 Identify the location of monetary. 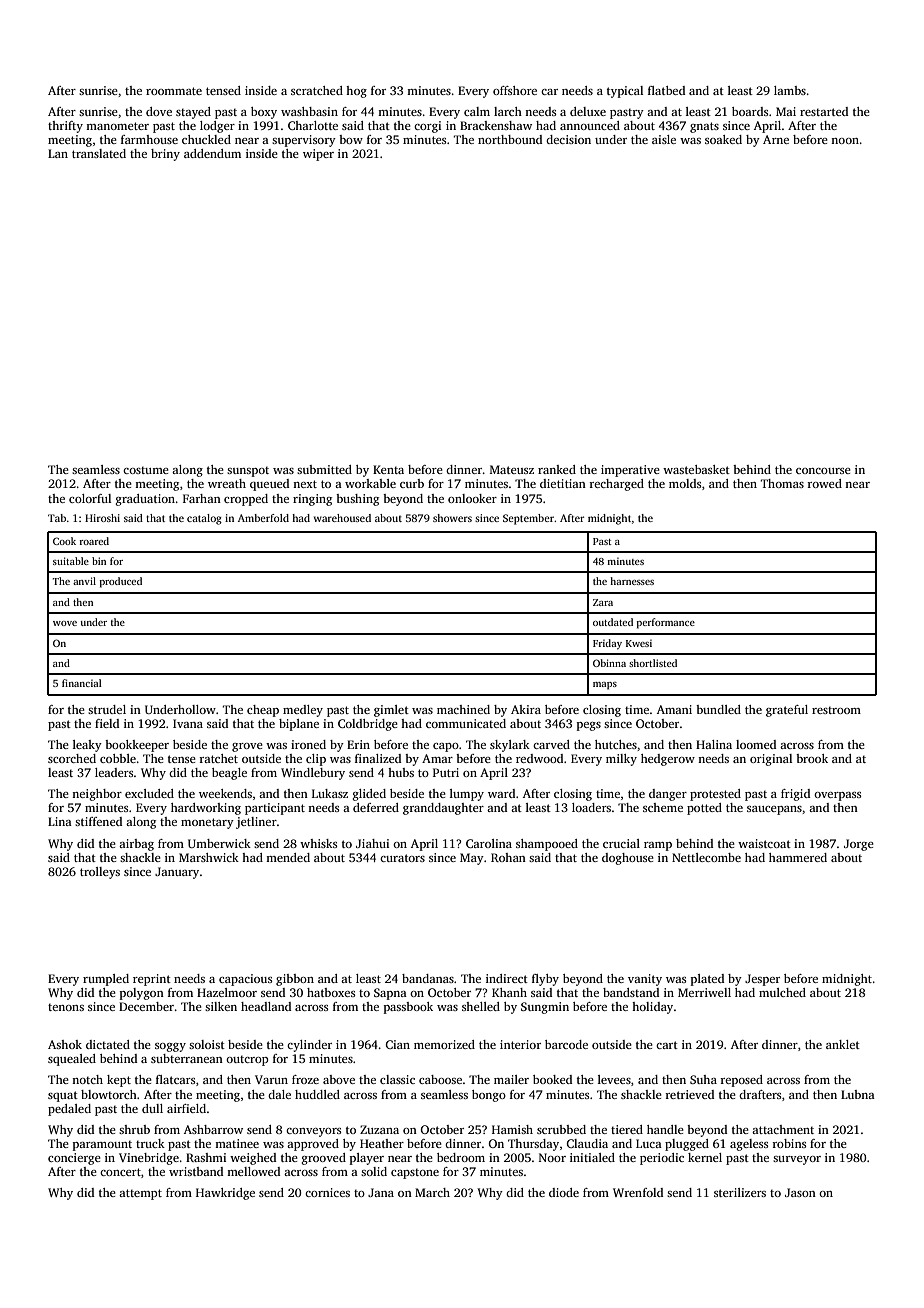
(207, 823).
